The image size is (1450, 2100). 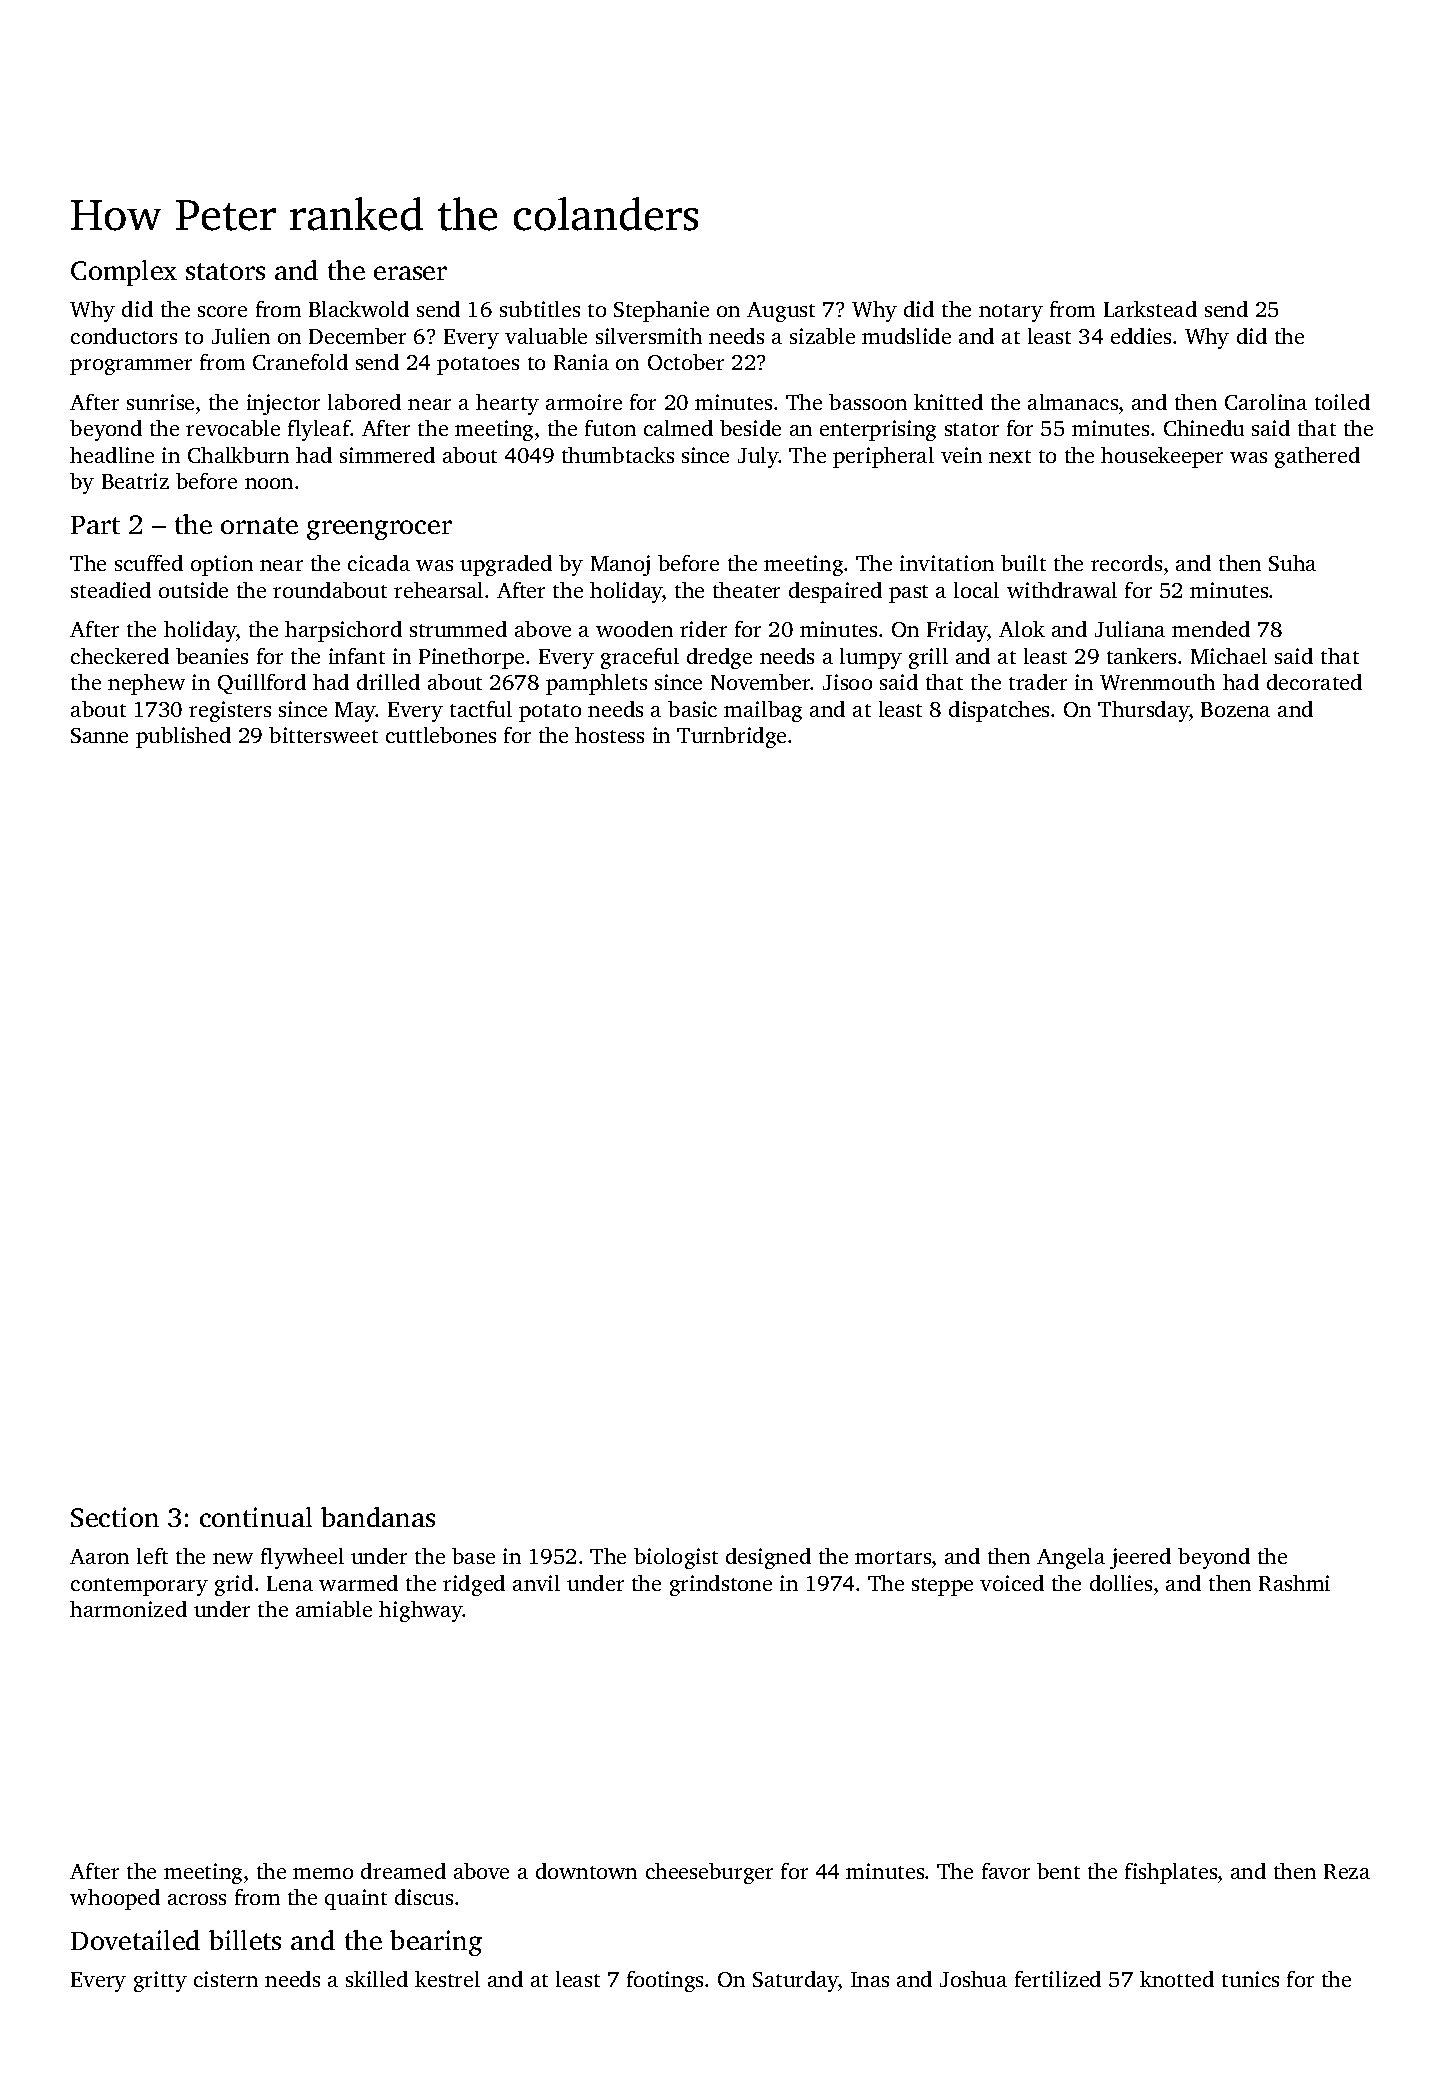 What do you see at coordinates (1204, 428) in the screenshot?
I see `Chinedu` at bounding box center [1204, 428].
